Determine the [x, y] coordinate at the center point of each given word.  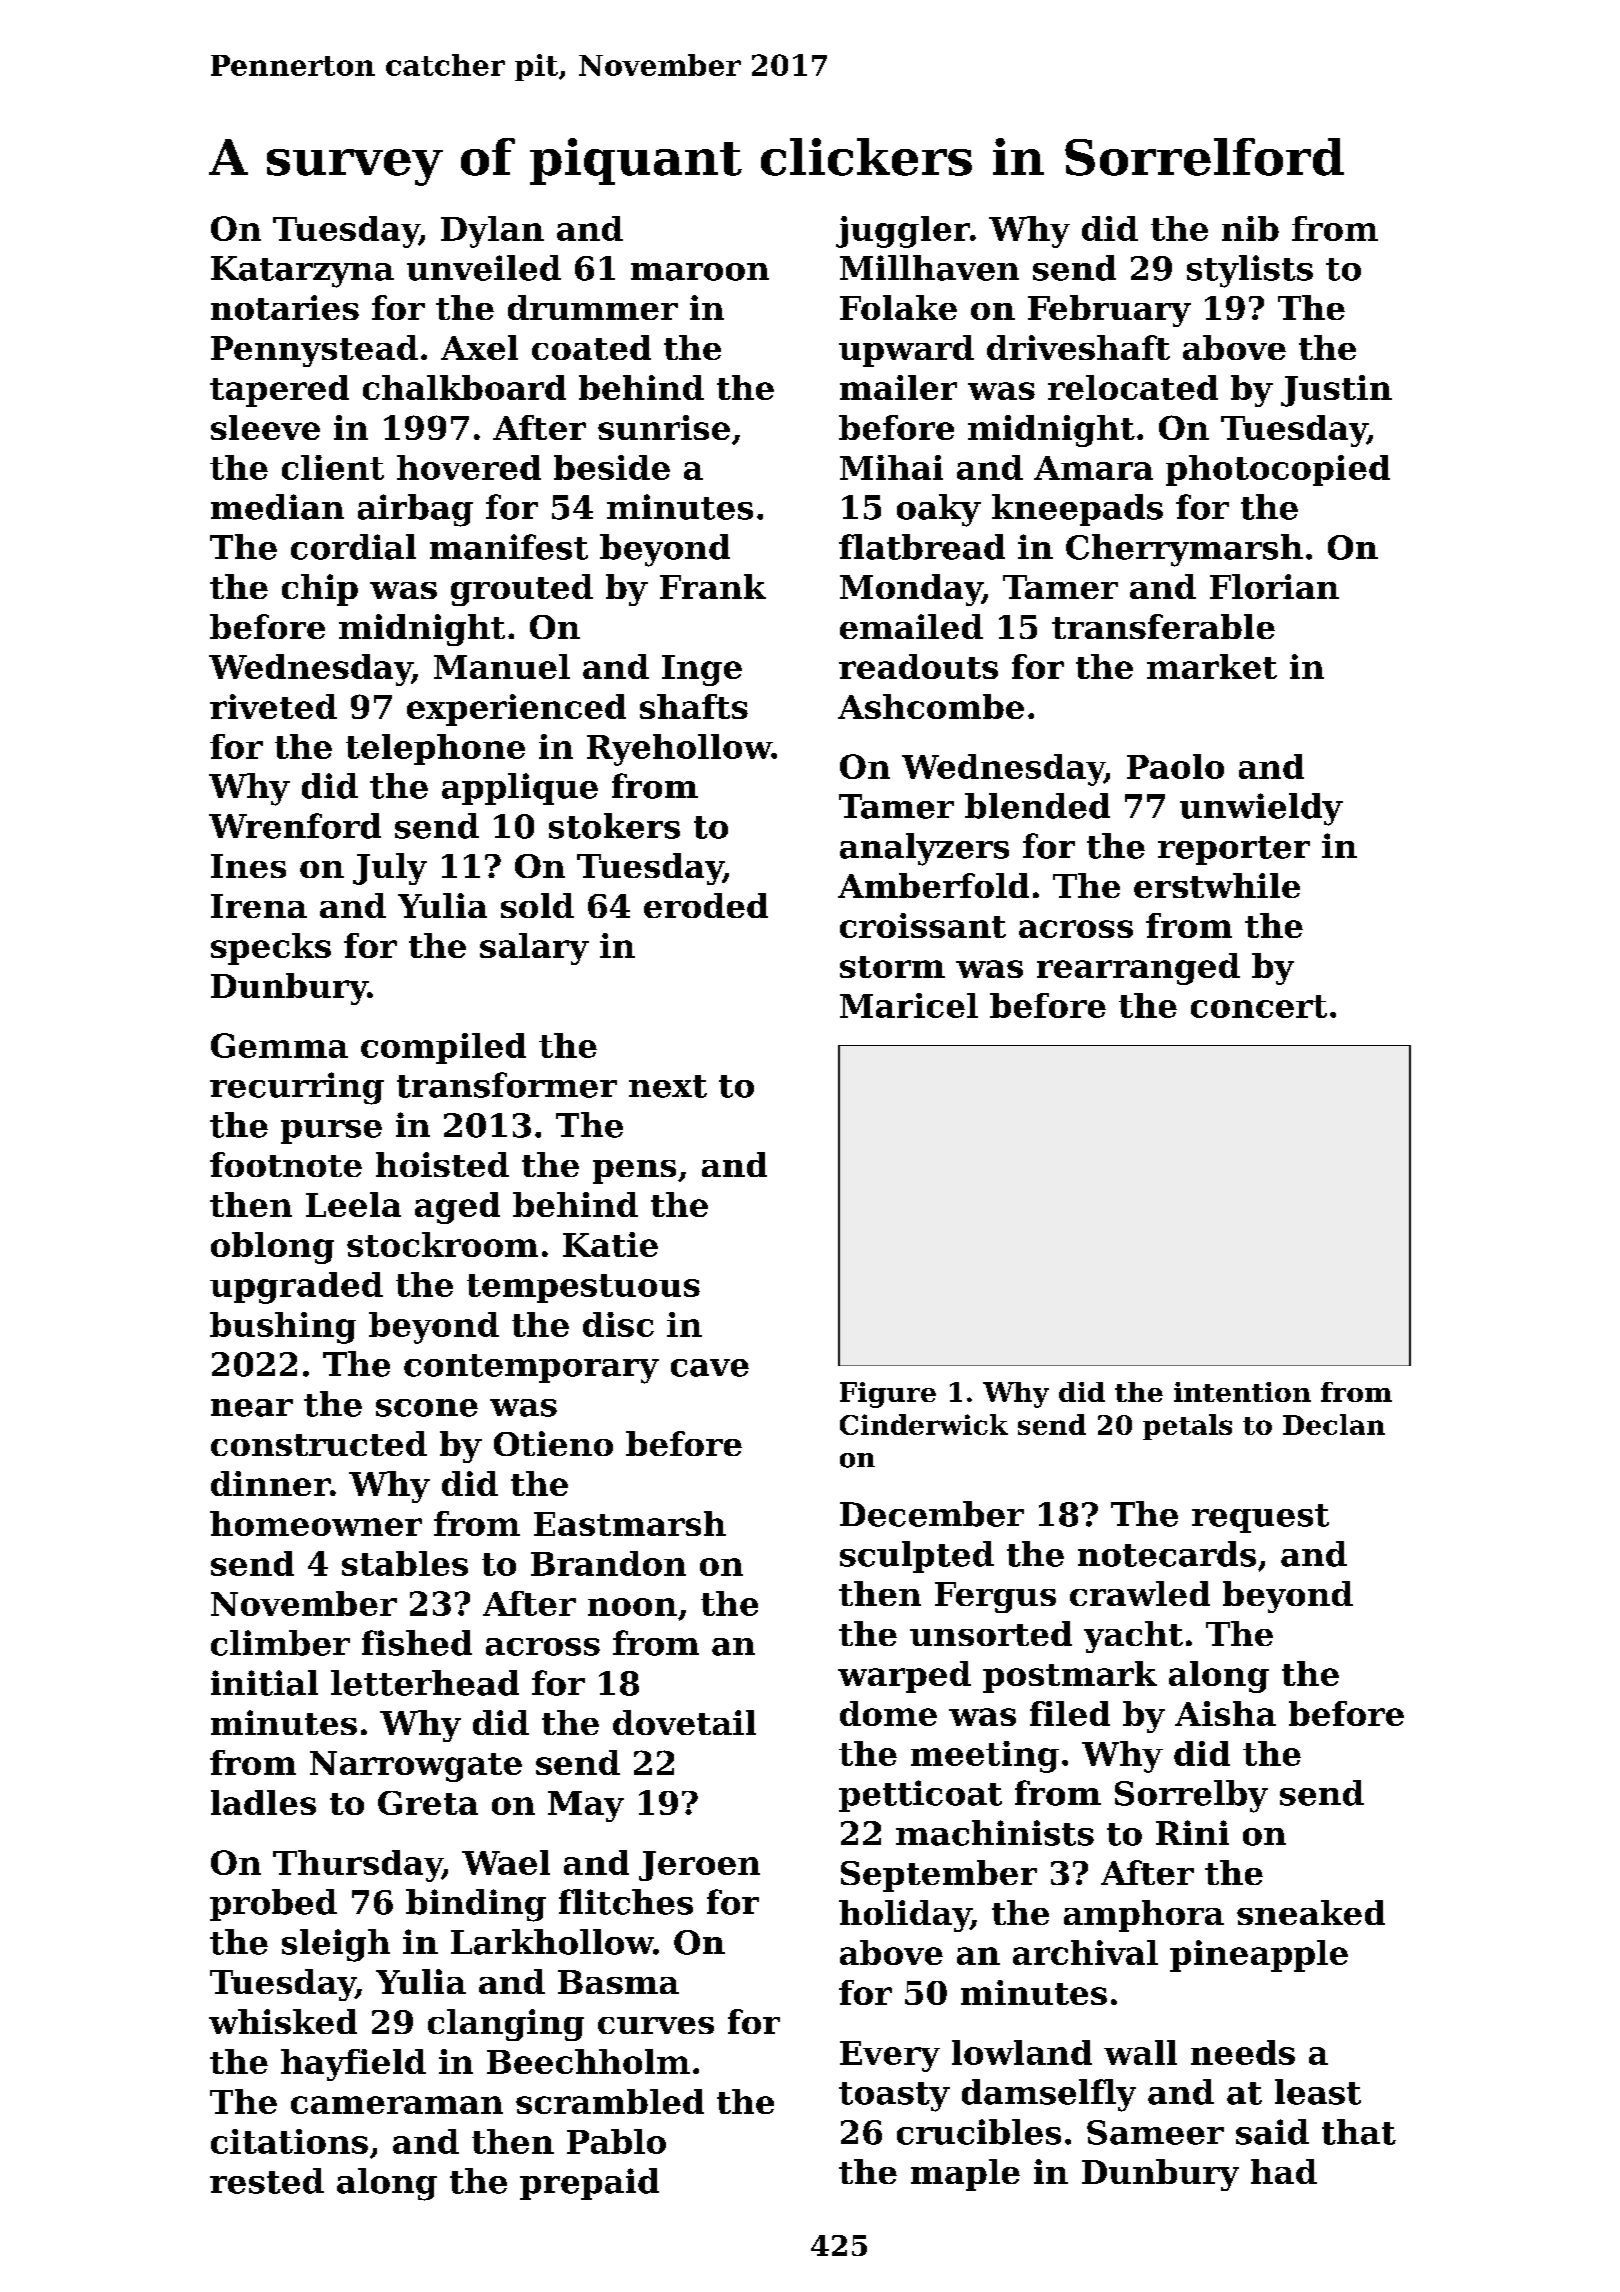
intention [1242, 1392]
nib [1250, 228]
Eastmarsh [630, 1523]
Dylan [492, 232]
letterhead [425, 1683]
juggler [903, 232]
